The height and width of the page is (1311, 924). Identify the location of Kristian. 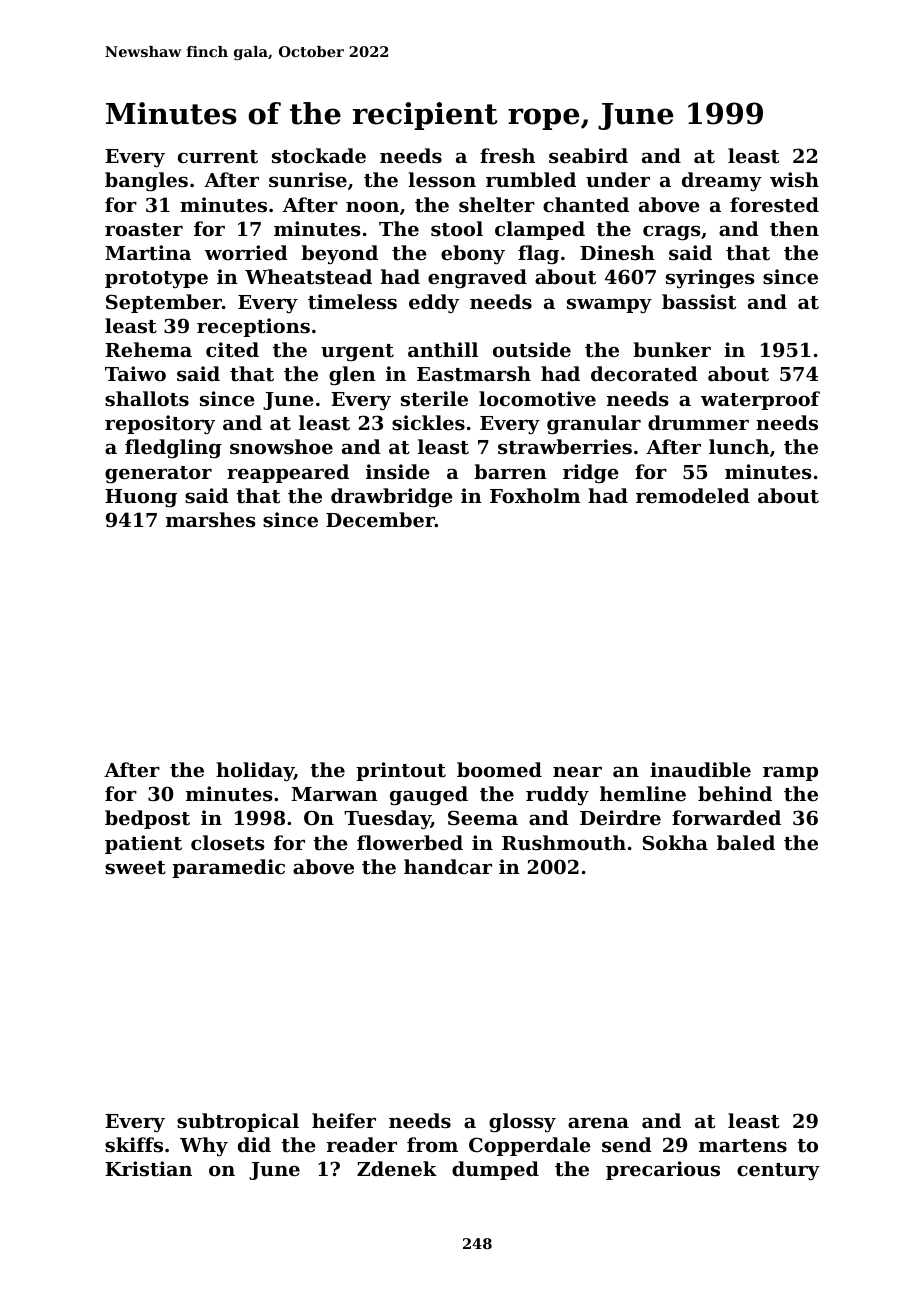
(148, 1169).
